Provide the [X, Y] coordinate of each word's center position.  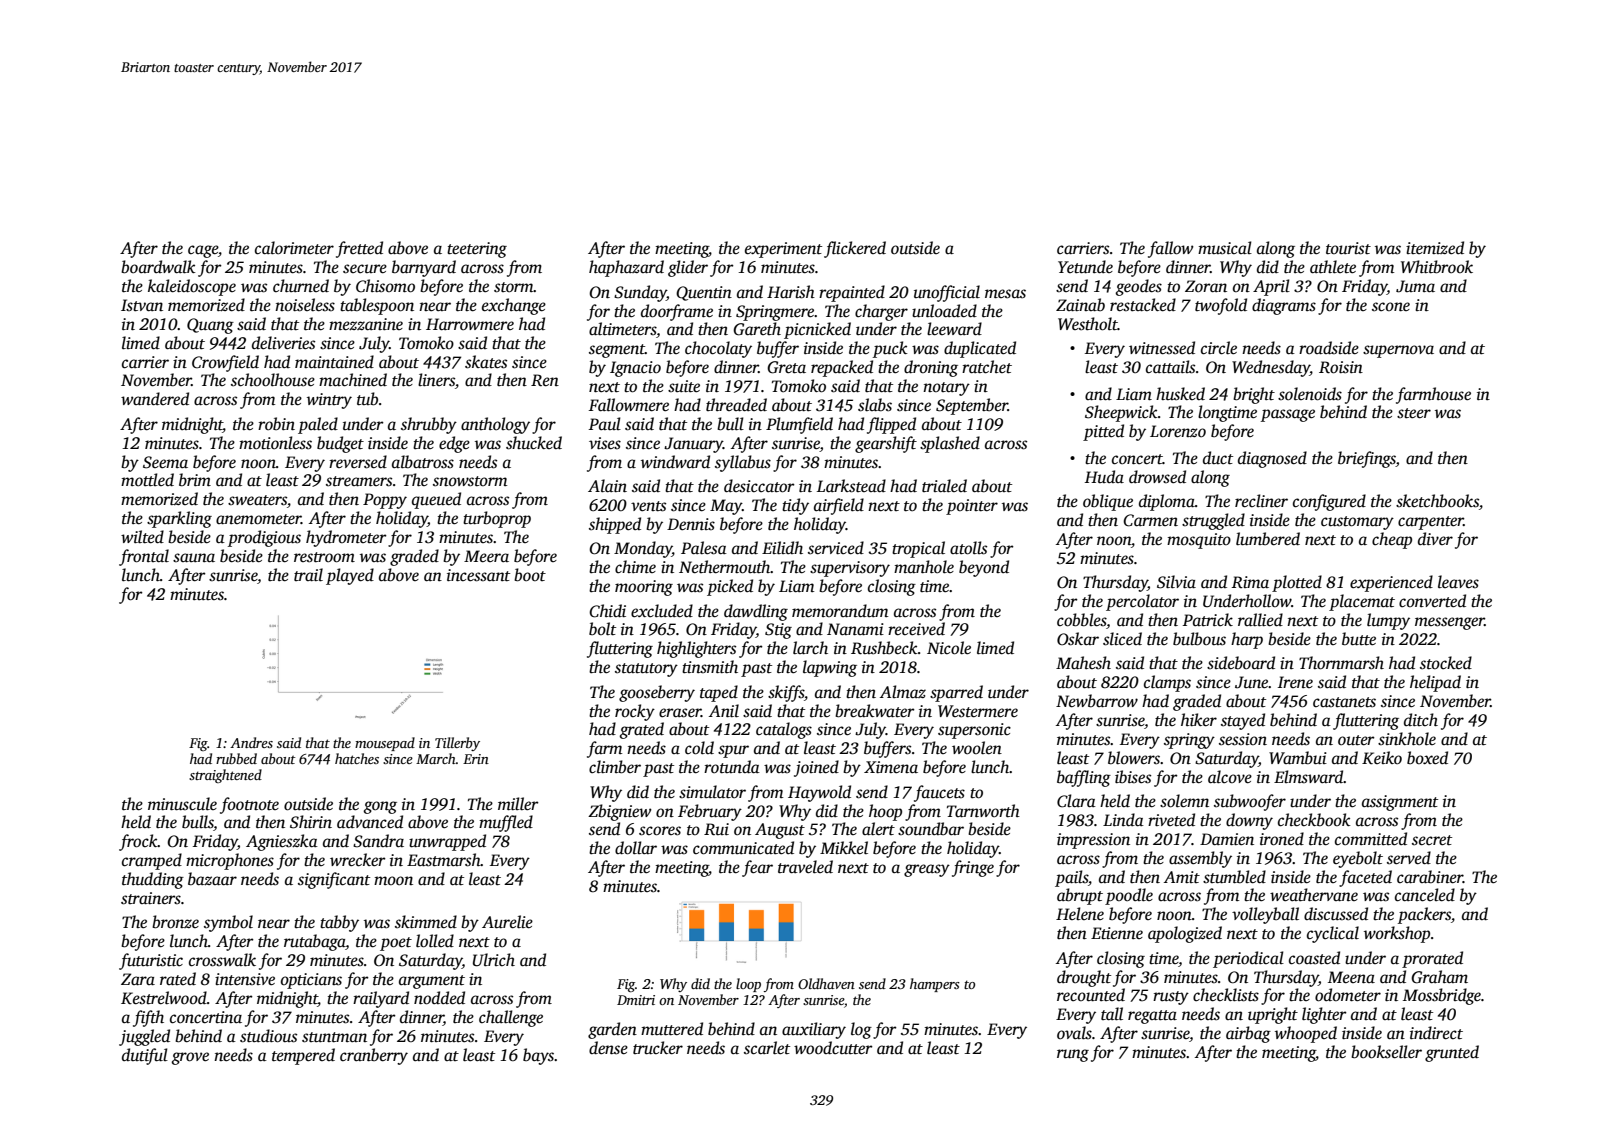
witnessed [1162, 348]
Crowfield [225, 363]
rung [1073, 1055]
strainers [151, 898]
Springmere [775, 313]
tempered [303, 1056]
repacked [842, 368]
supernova [1398, 351]
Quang [210, 326]
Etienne [1117, 933]
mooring [644, 588]
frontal [144, 557]
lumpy [1388, 621]
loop [748, 985]
